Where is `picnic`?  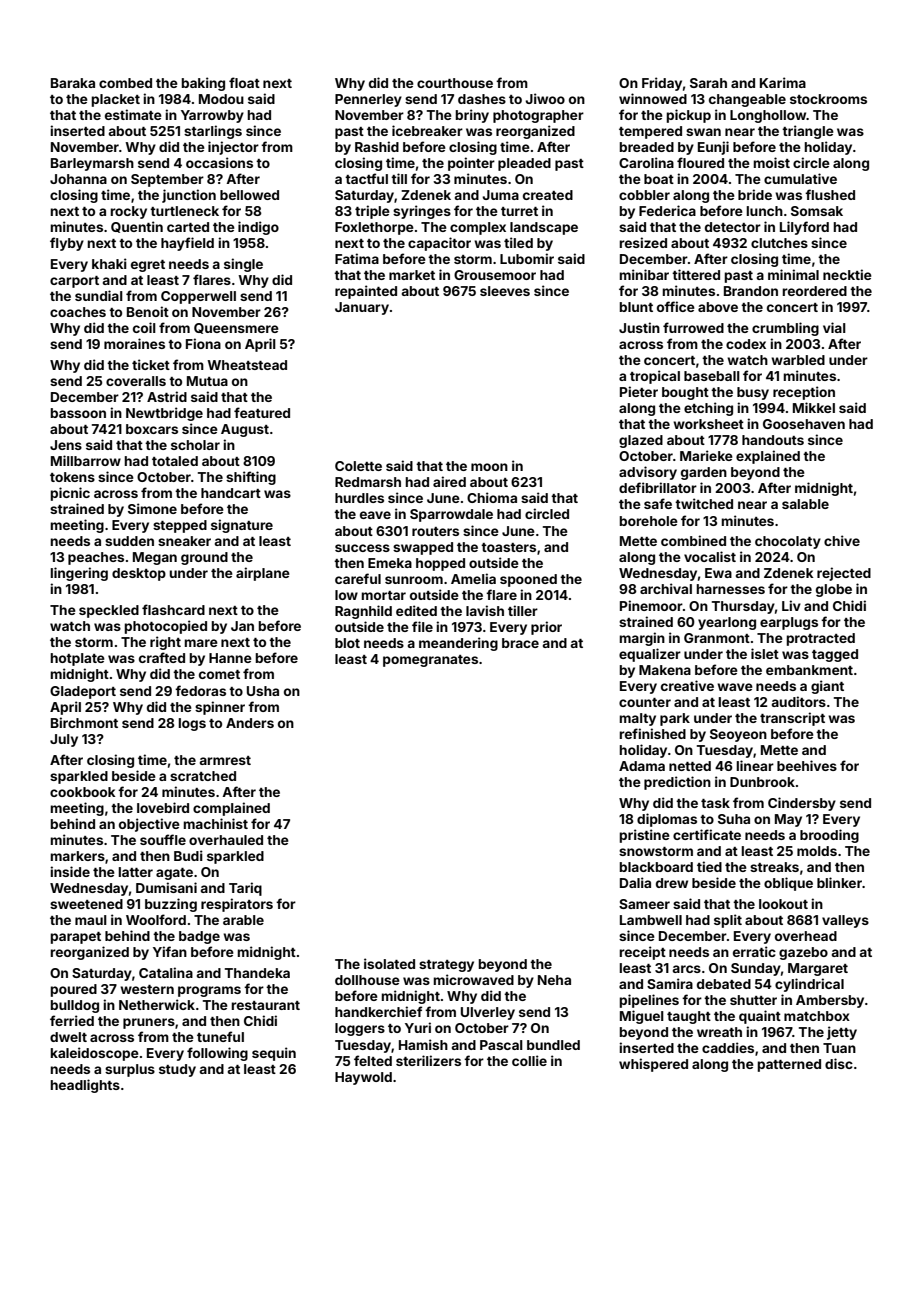
picnic is located at coordinates (70, 494).
